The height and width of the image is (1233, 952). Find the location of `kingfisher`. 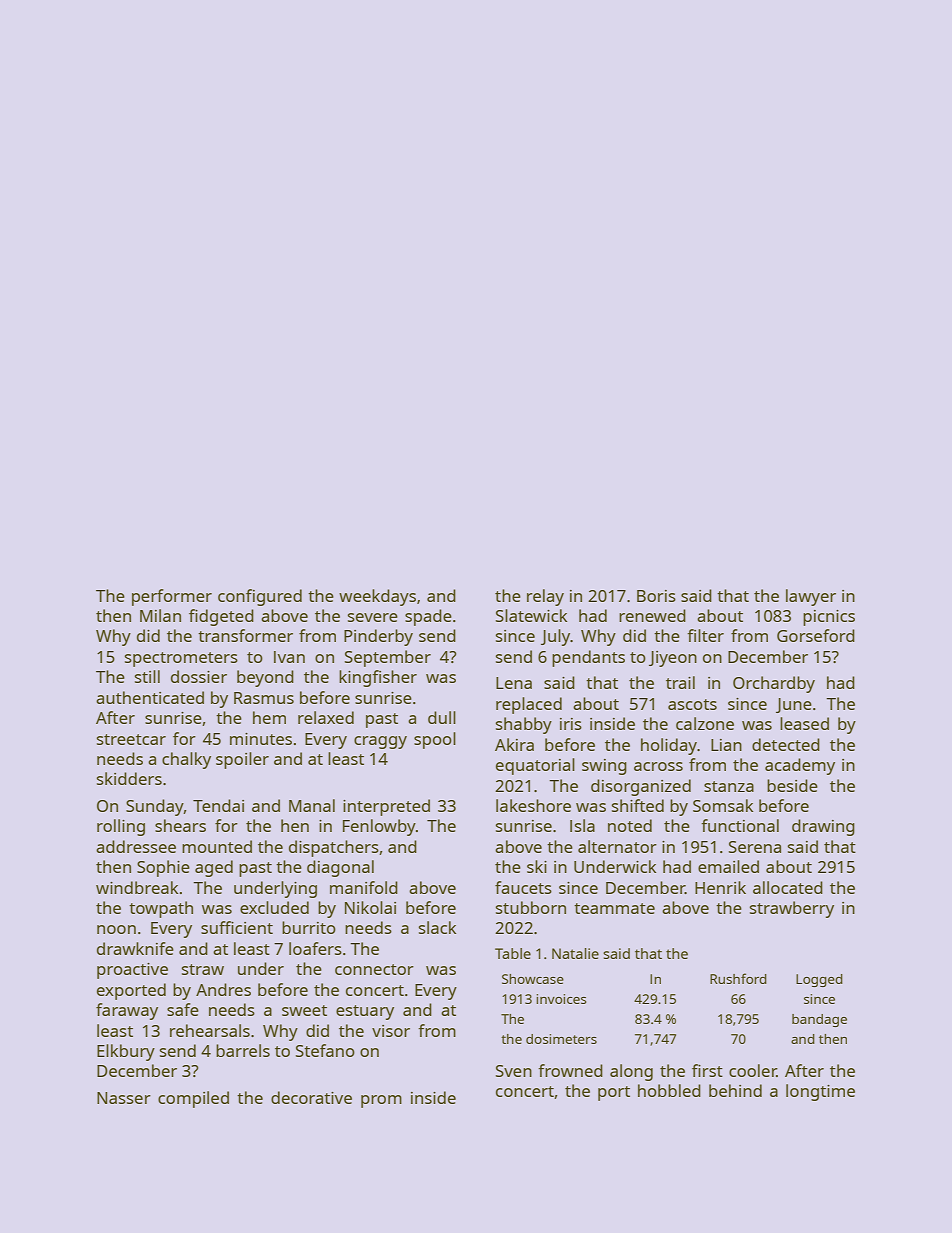

kingfisher is located at coordinates (378, 678).
